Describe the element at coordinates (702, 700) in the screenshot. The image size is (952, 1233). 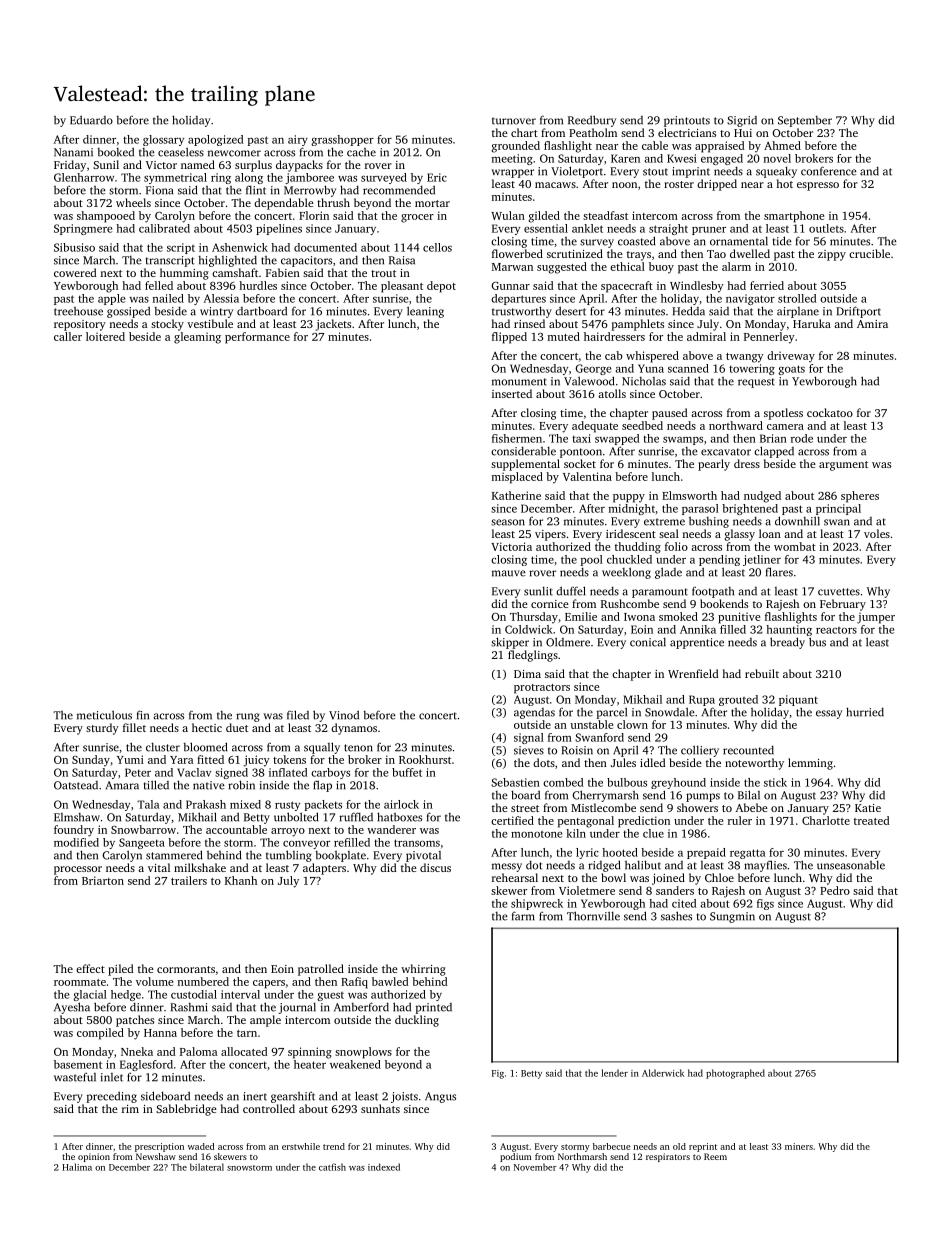
I see `Rupa` at that location.
